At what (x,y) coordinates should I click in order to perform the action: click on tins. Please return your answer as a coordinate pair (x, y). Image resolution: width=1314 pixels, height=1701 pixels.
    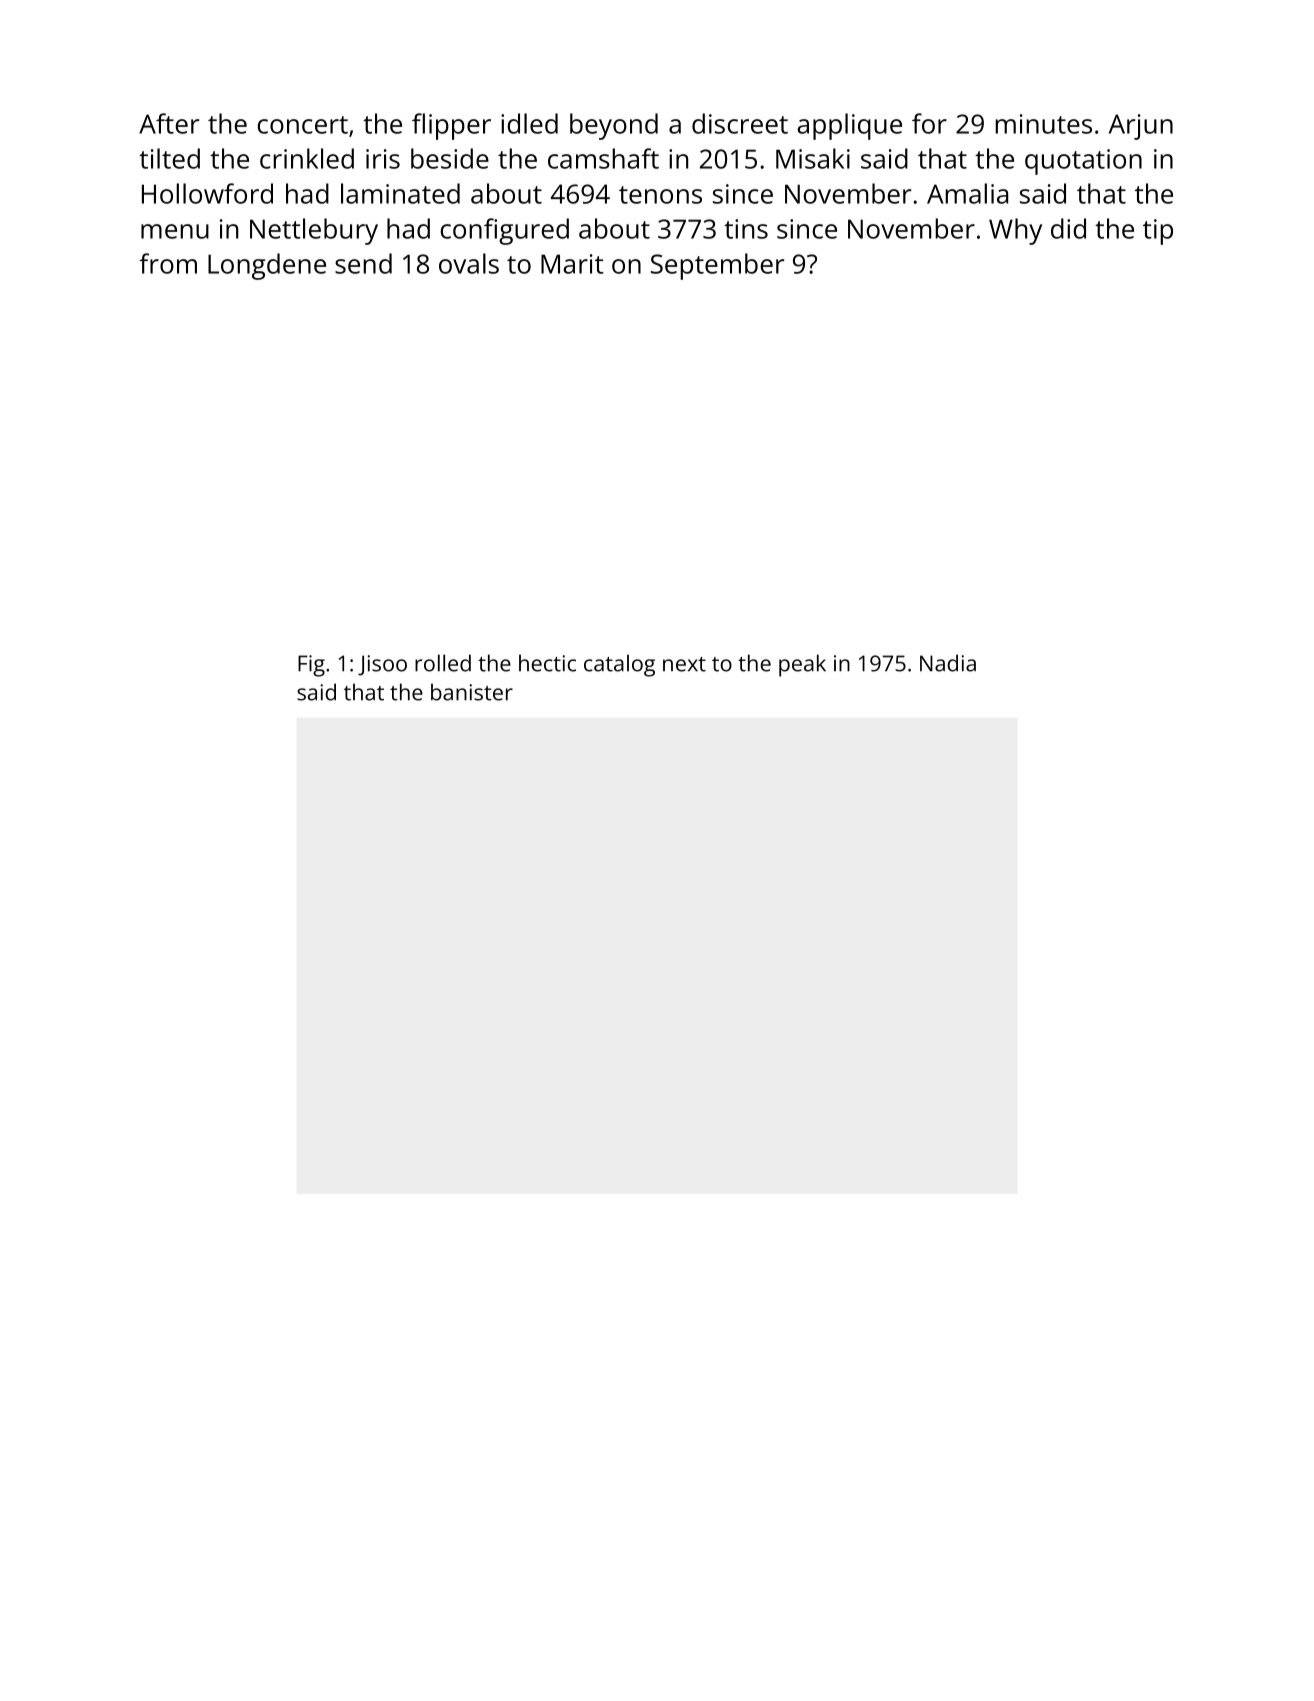
    Looking at the image, I should click on (746, 229).
